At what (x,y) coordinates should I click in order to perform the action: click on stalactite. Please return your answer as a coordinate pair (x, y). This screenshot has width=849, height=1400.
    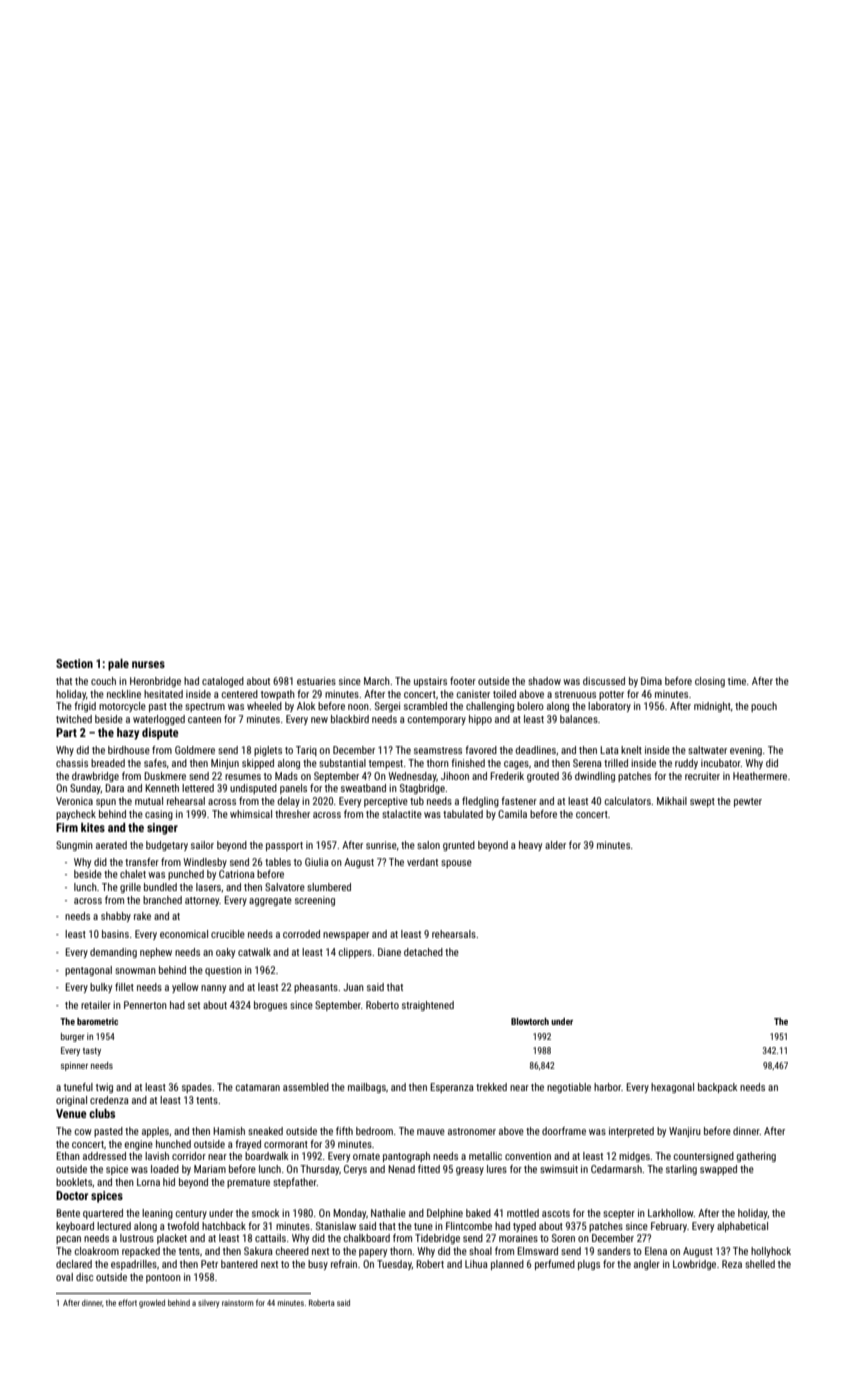
    Looking at the image, I should click on (402, 814).
